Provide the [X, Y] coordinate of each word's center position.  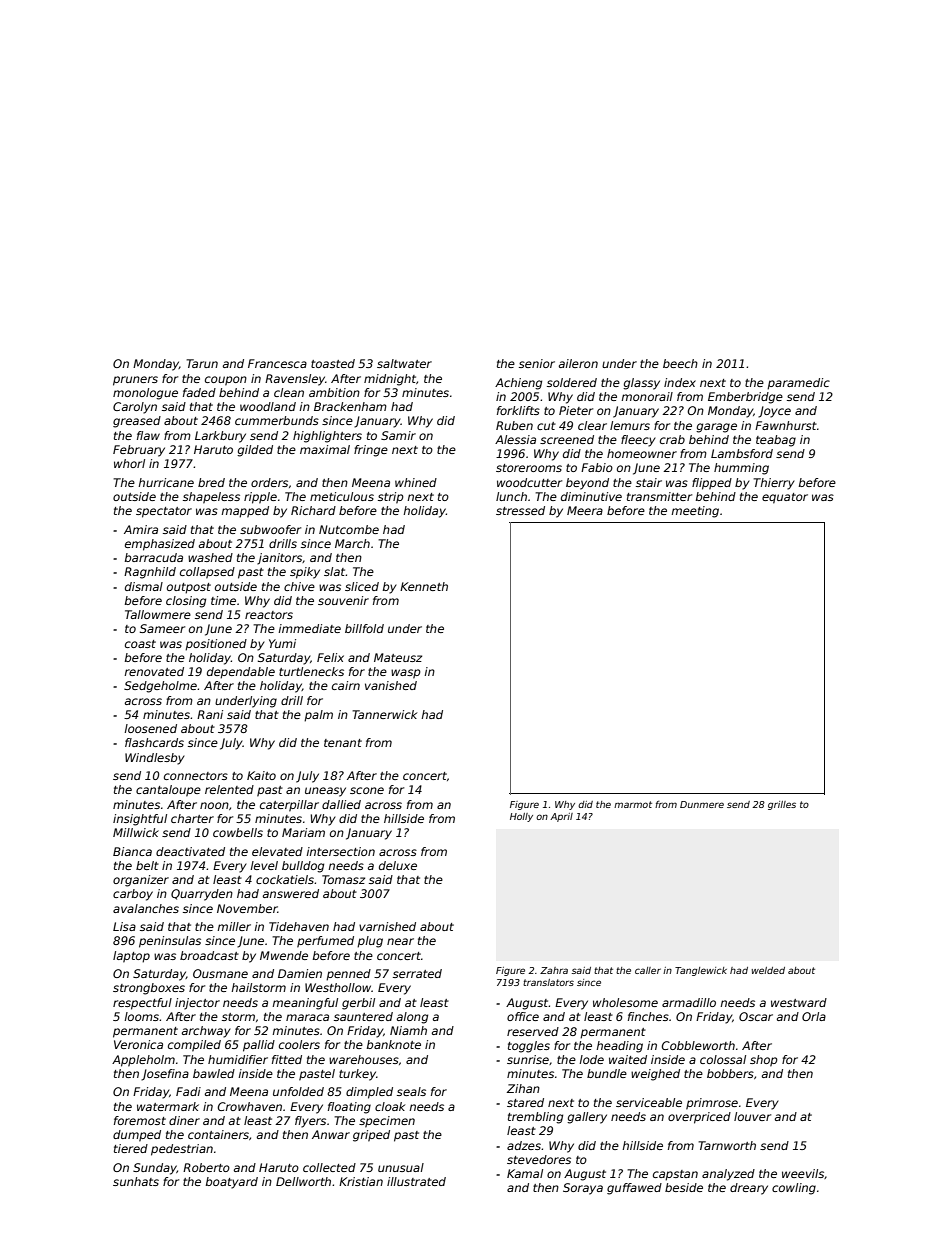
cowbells [238, 832]
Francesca [277, 363]
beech [680, 363]
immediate [309, 628]
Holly [521, 817]
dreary [749, 1189]
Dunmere [702, 804]
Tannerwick [385, 714]
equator [785, 498]
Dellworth [303, 1181]
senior [537, 363]
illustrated [416, 1181]
